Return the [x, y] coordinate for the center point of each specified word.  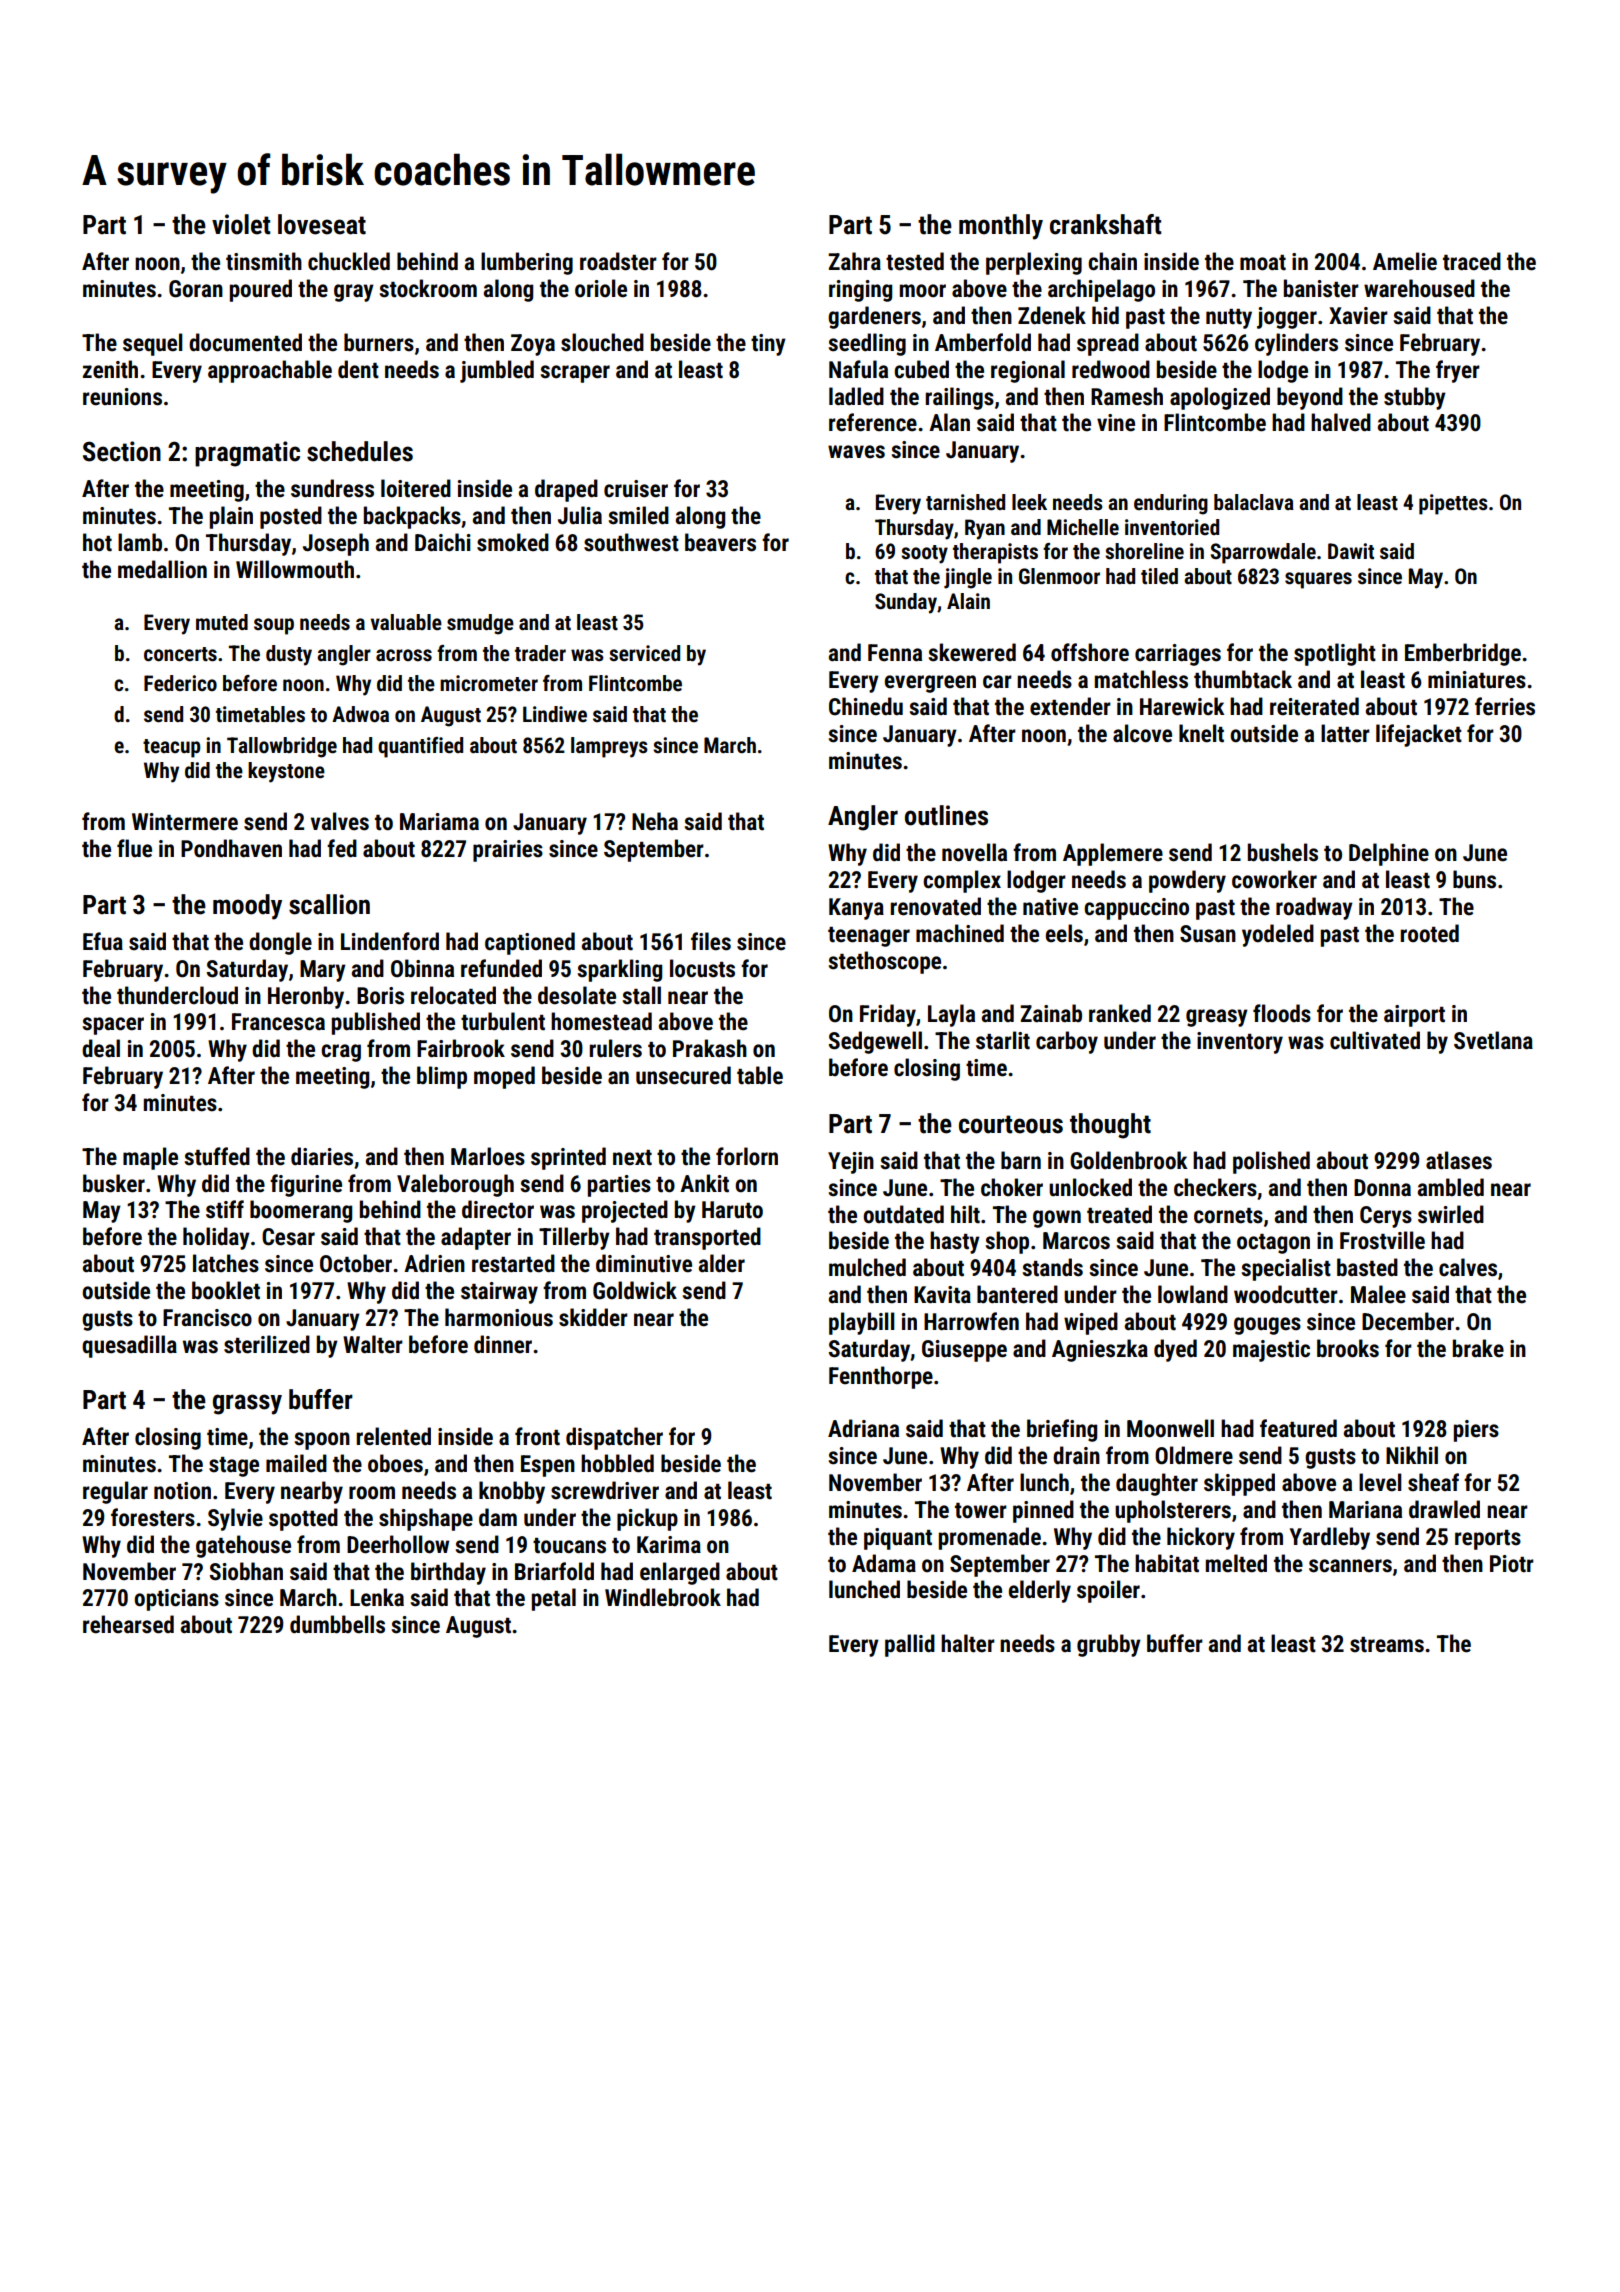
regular [115, 1492]
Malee [1378, 1294]
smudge [480, 624]
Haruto [732, 1210]
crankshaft [1106, 224]
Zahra [854, 261]
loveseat [322, 224]
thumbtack [1243, 679]
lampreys [609, 747]
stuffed [217, 1156]
